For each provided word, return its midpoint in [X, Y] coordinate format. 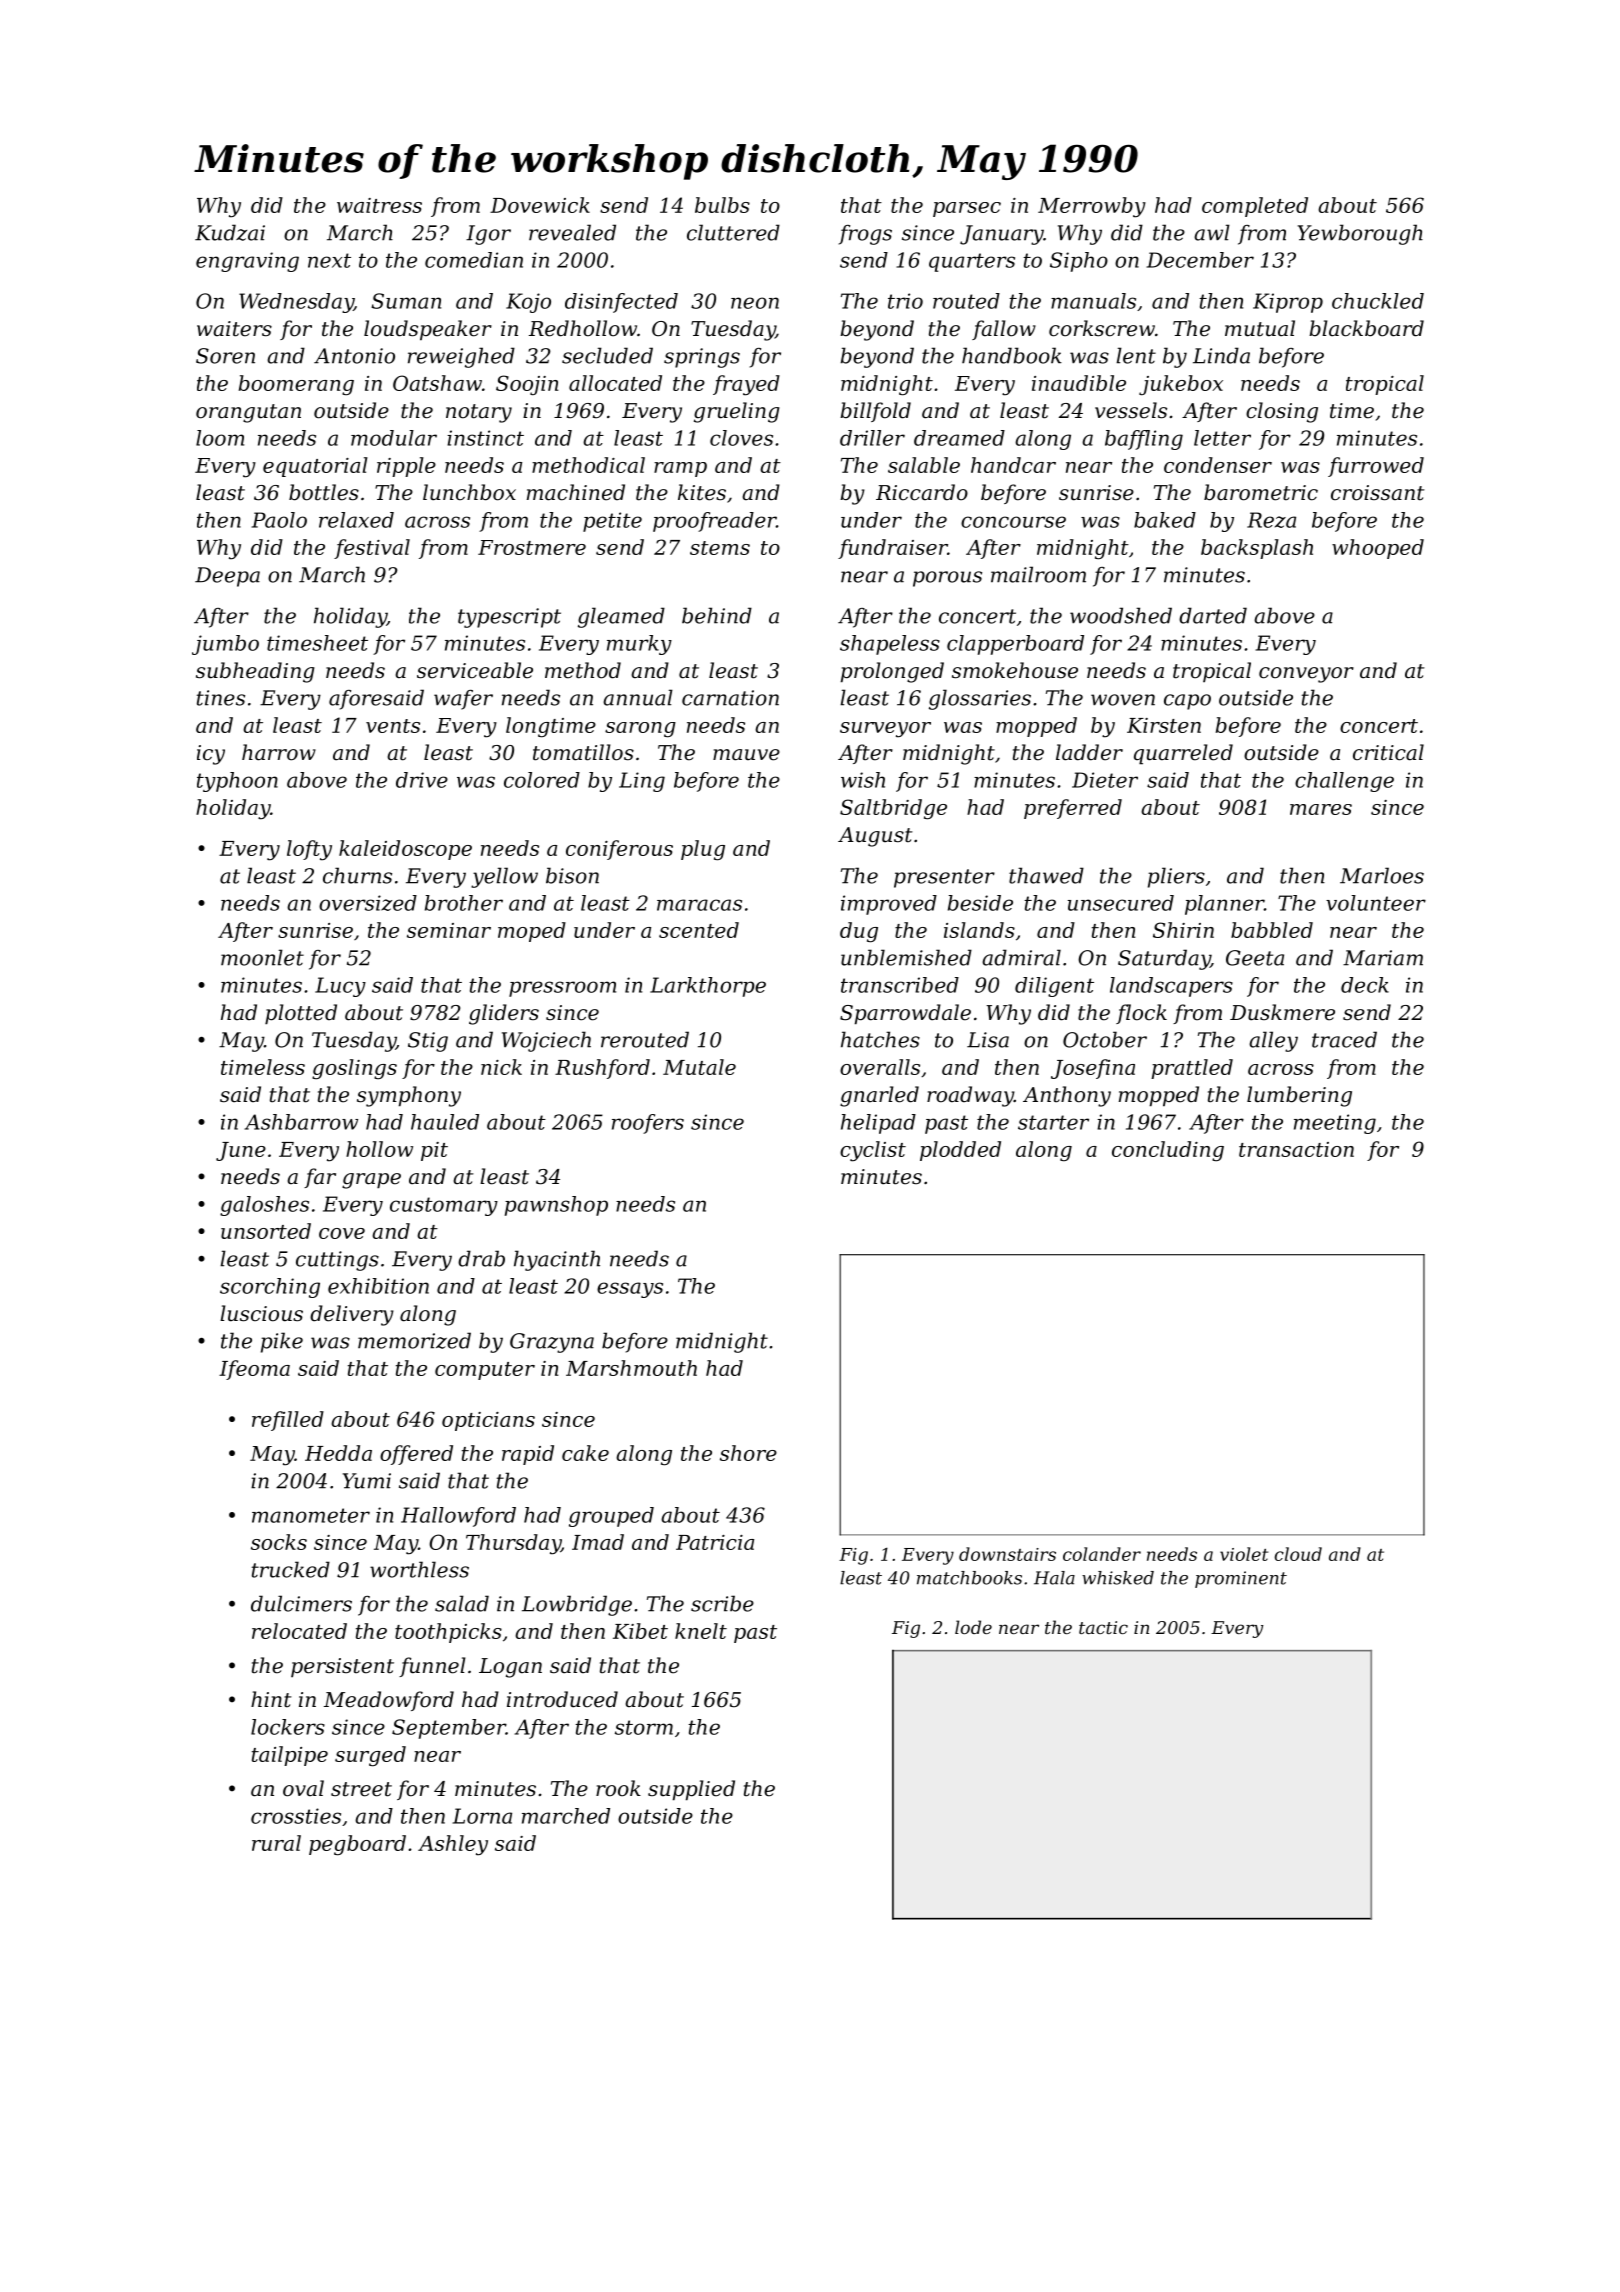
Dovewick [540, 205]
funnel [432, 1667]
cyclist [873, 1151]
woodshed [1121, 615]
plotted [301, 1014]
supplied [691, 1790]
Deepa [227, 577]
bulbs [722, 205]
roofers [648, 1124]
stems [720, 548]
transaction [1296, 1149]
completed [1255, 207]
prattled [1192, 1069]
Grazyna [552, 1343]
